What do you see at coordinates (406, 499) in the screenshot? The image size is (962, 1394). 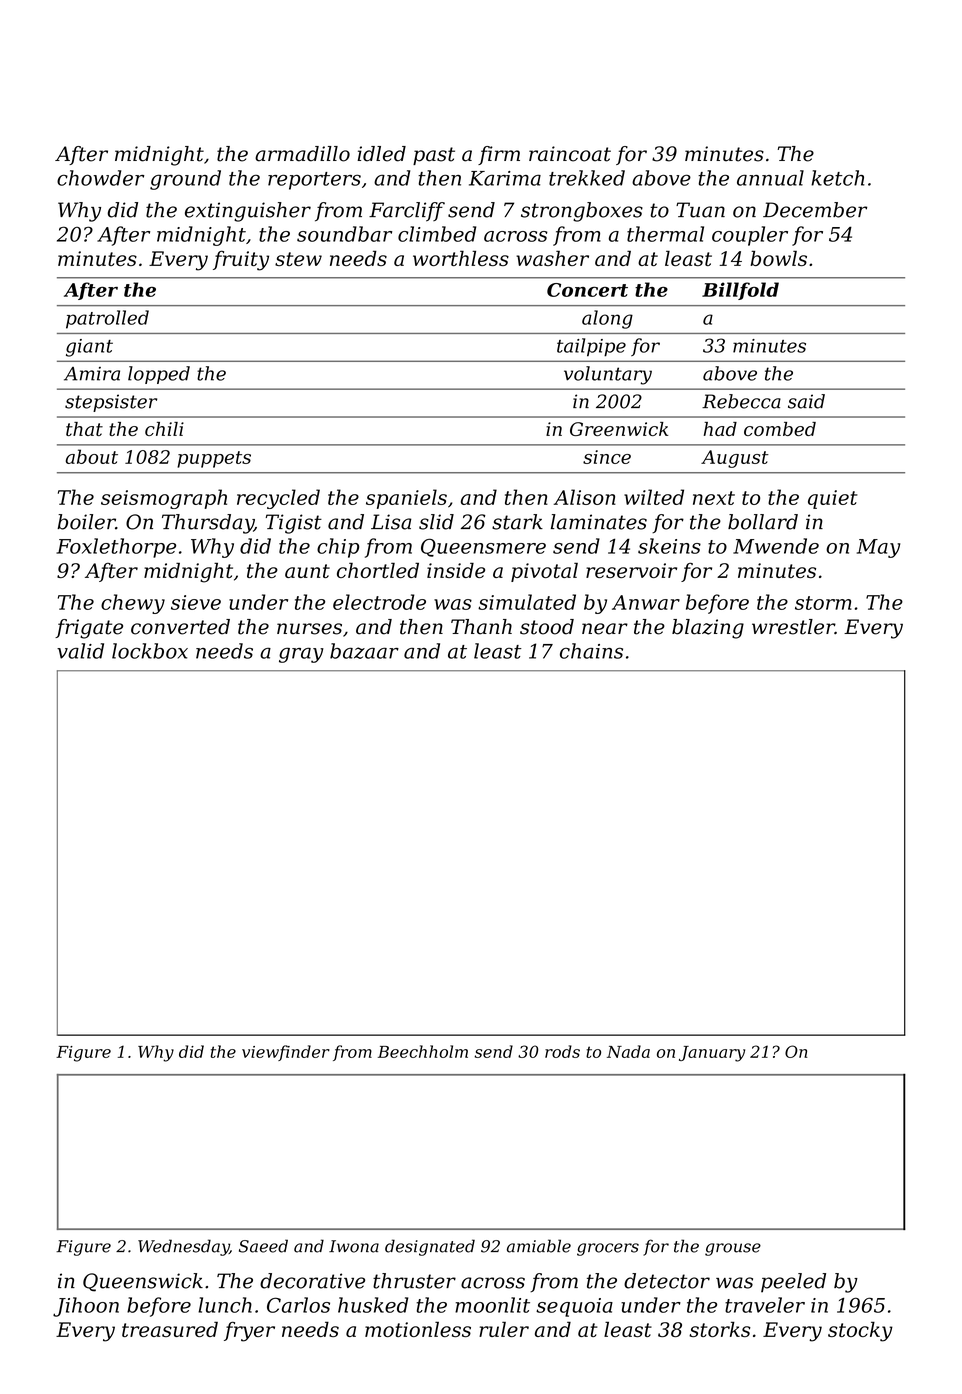 I see `spaniels` at bounding box center [406, 499].
